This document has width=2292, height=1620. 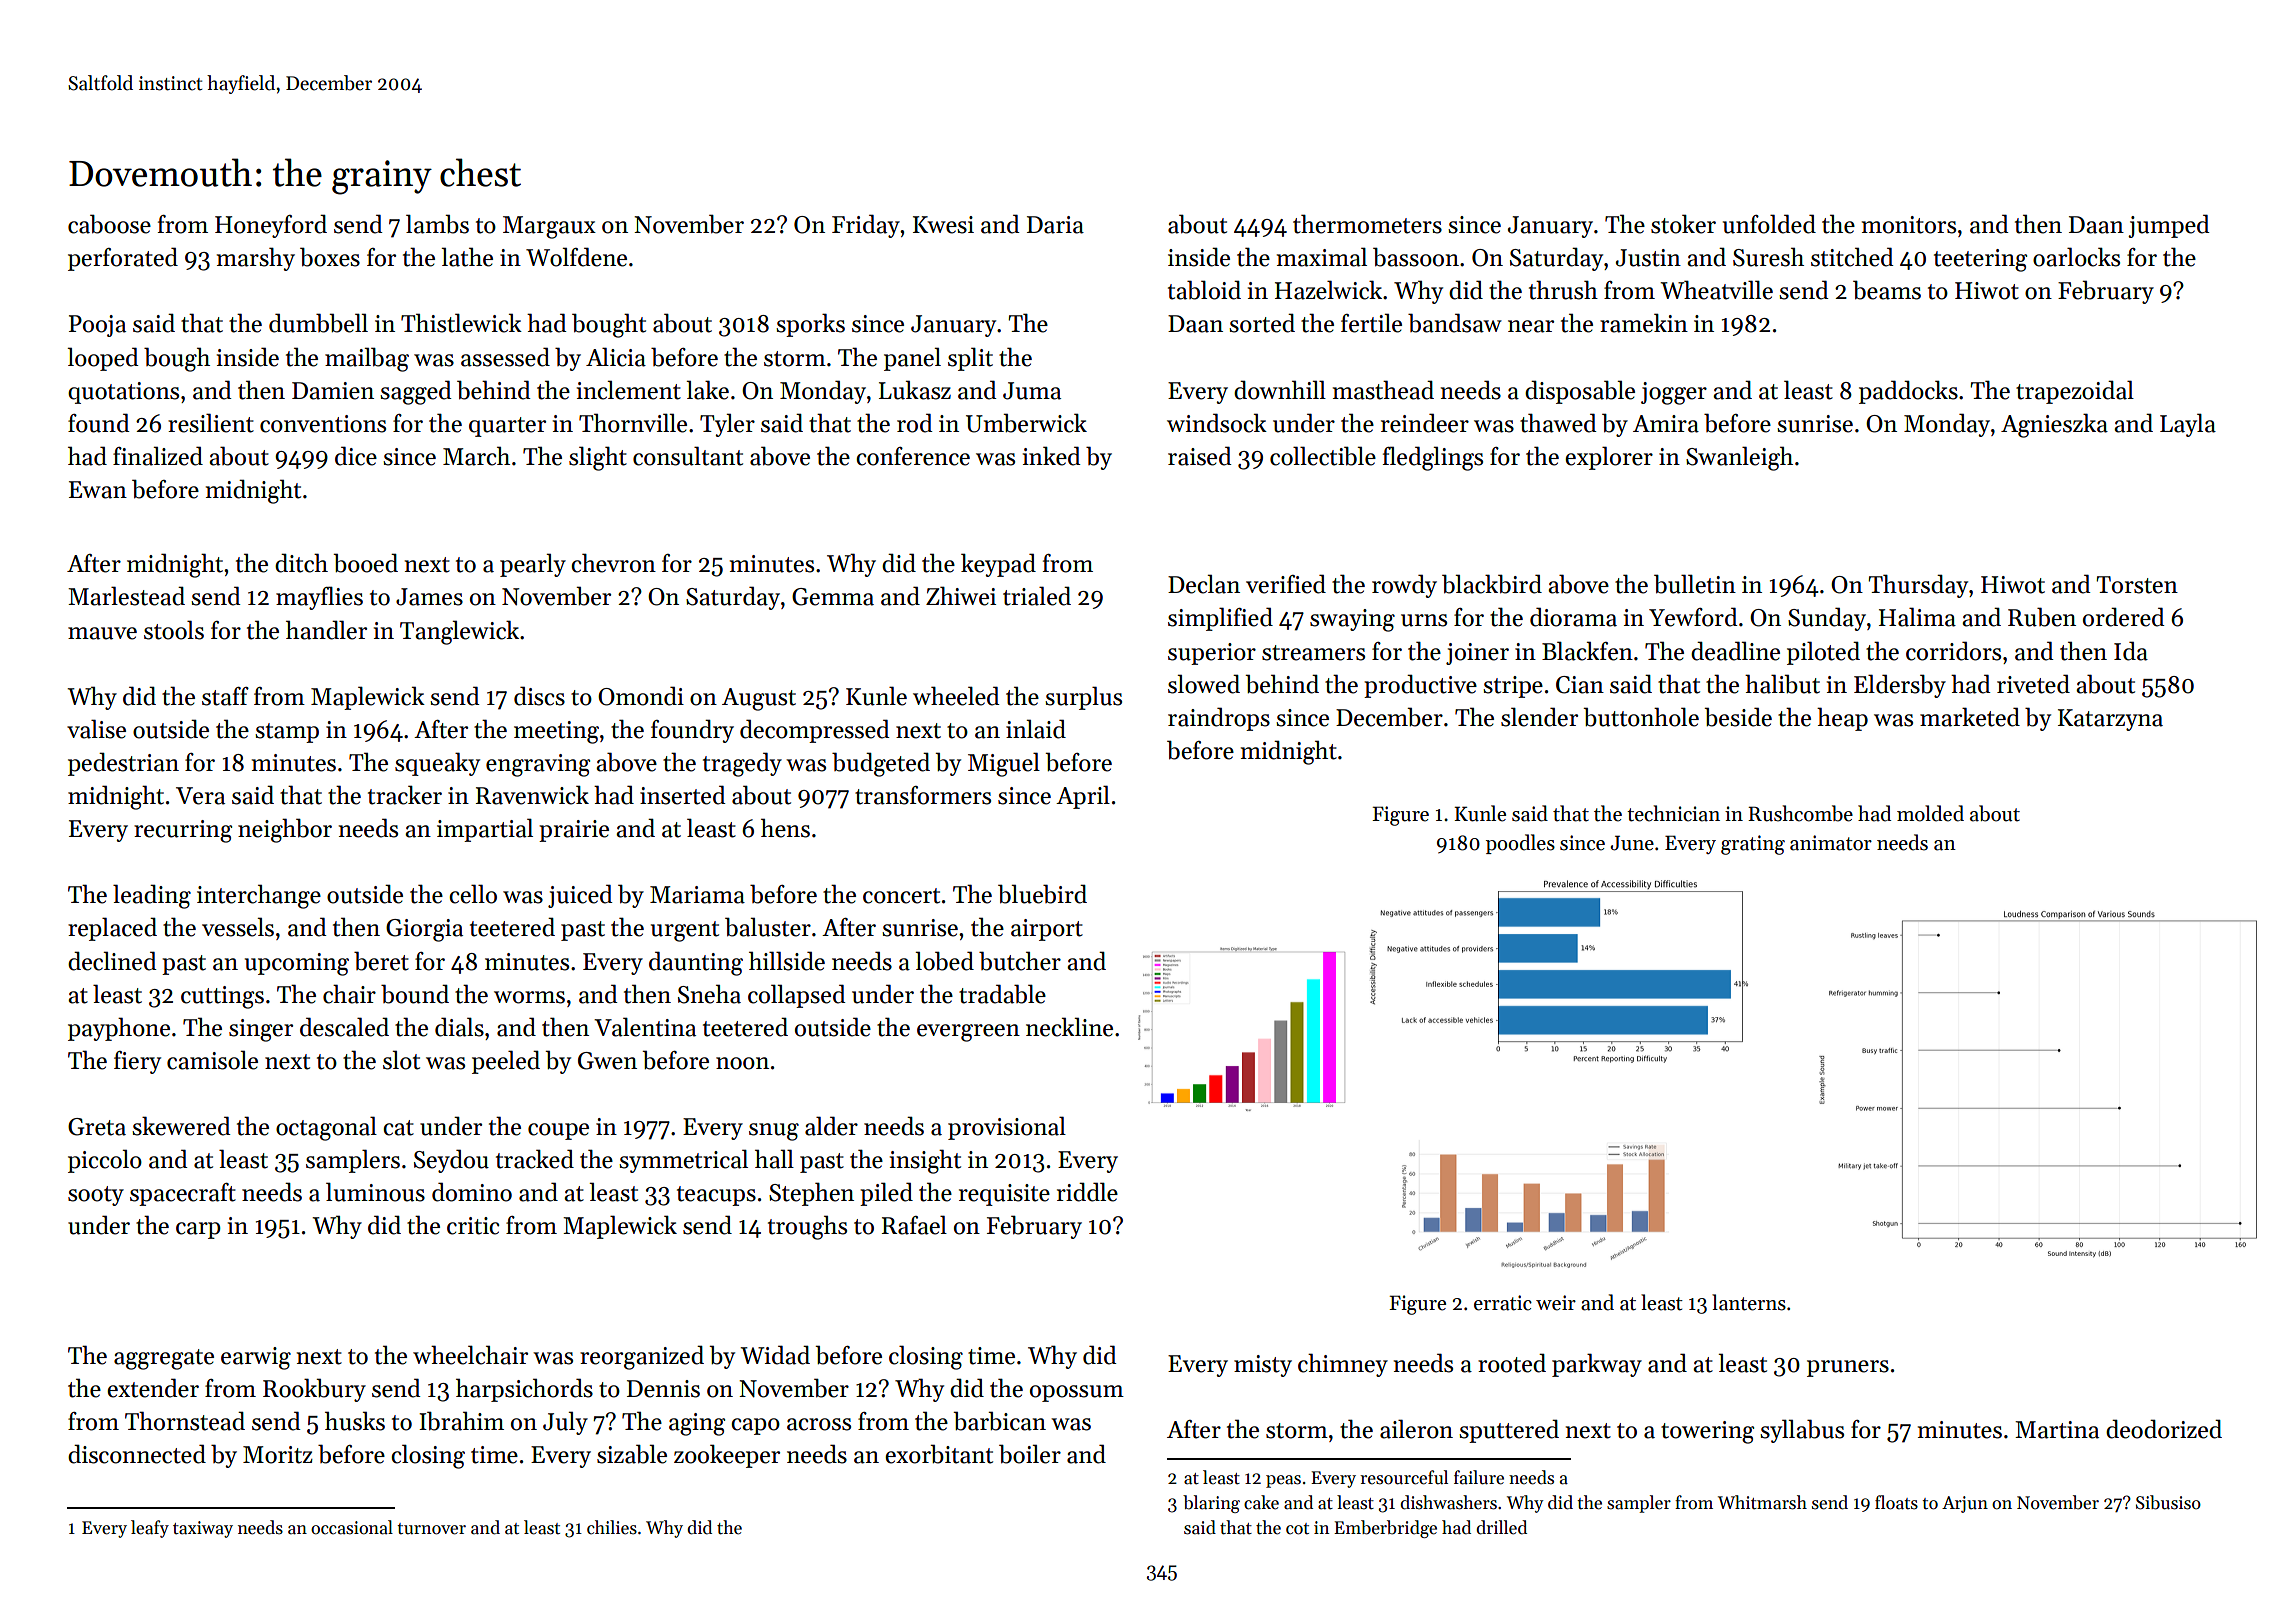 I want to click on verified, so click(x=1286, y=584).
